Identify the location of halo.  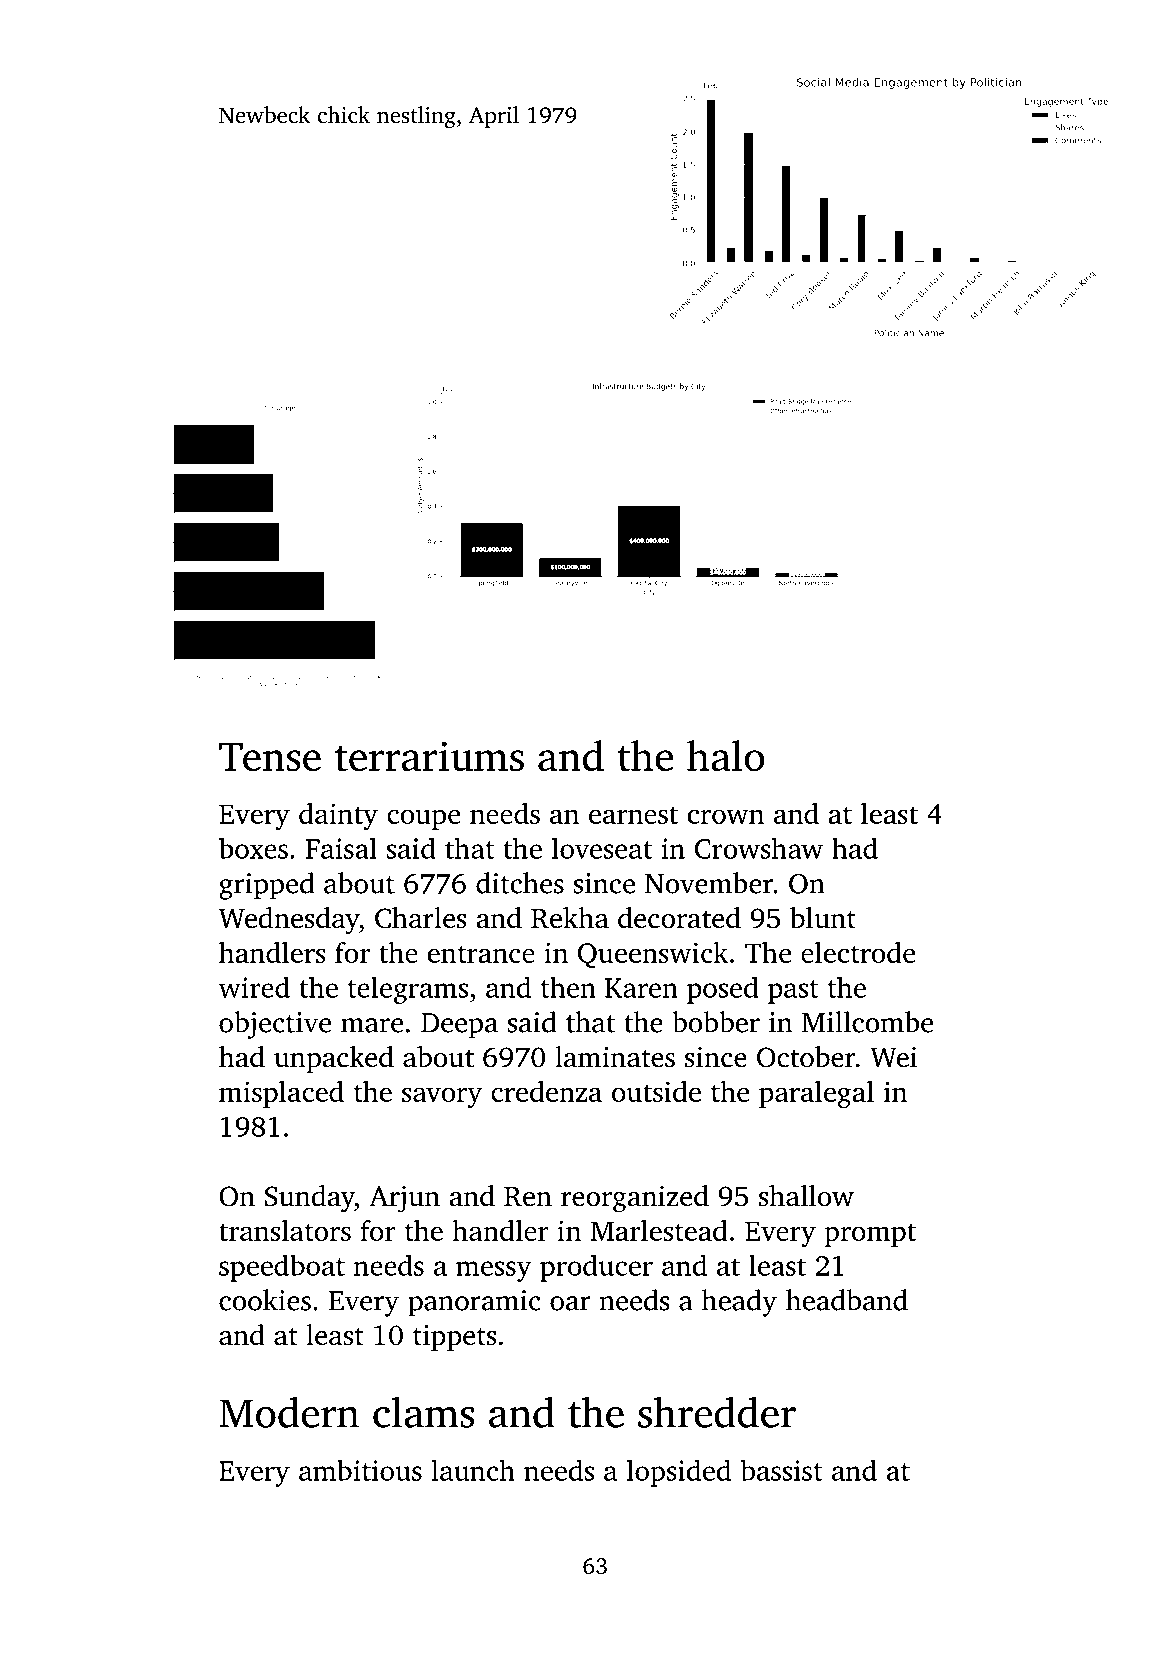
(726, 755).
